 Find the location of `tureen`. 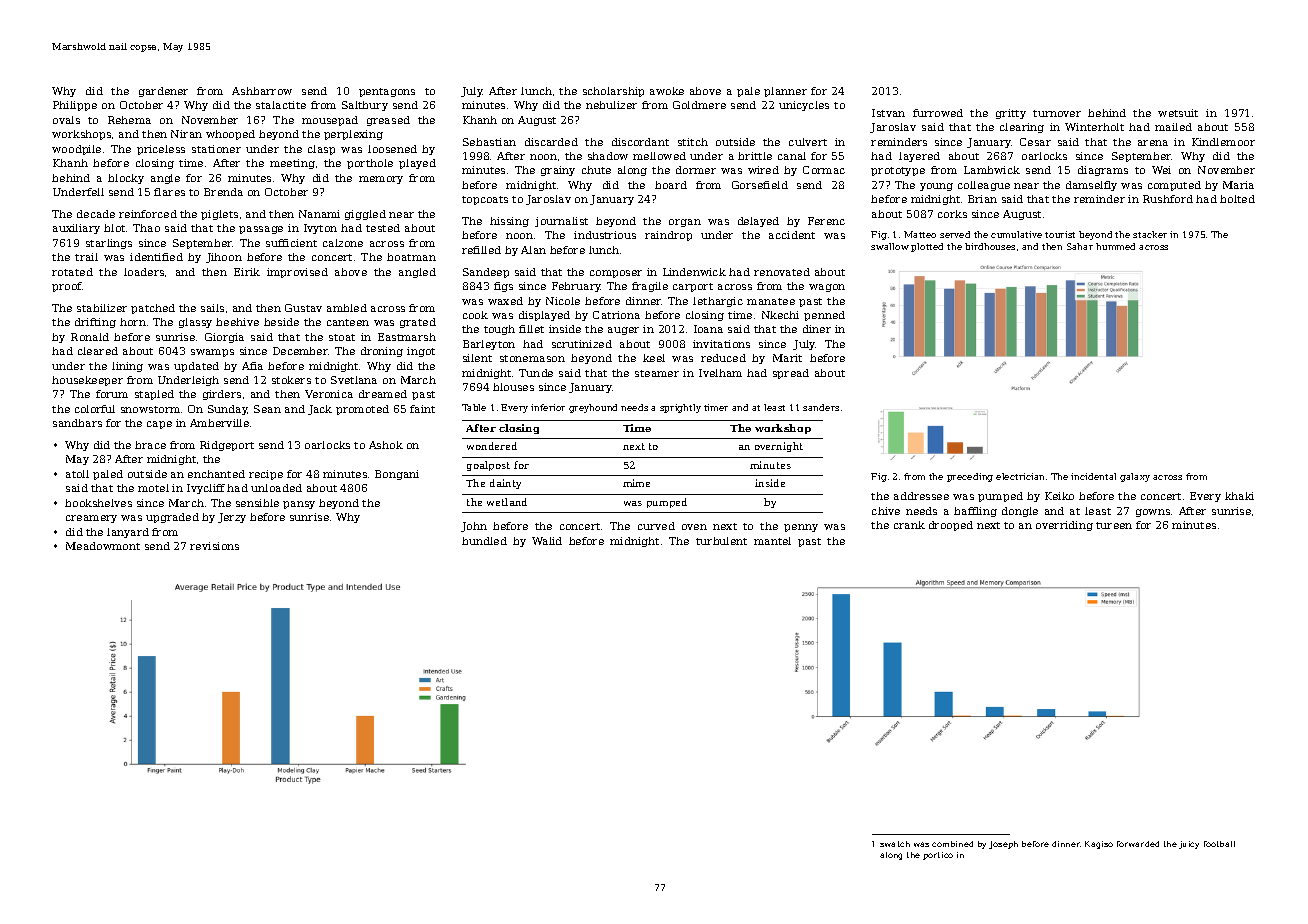

tureen is located at coordinates (1114, 525).
